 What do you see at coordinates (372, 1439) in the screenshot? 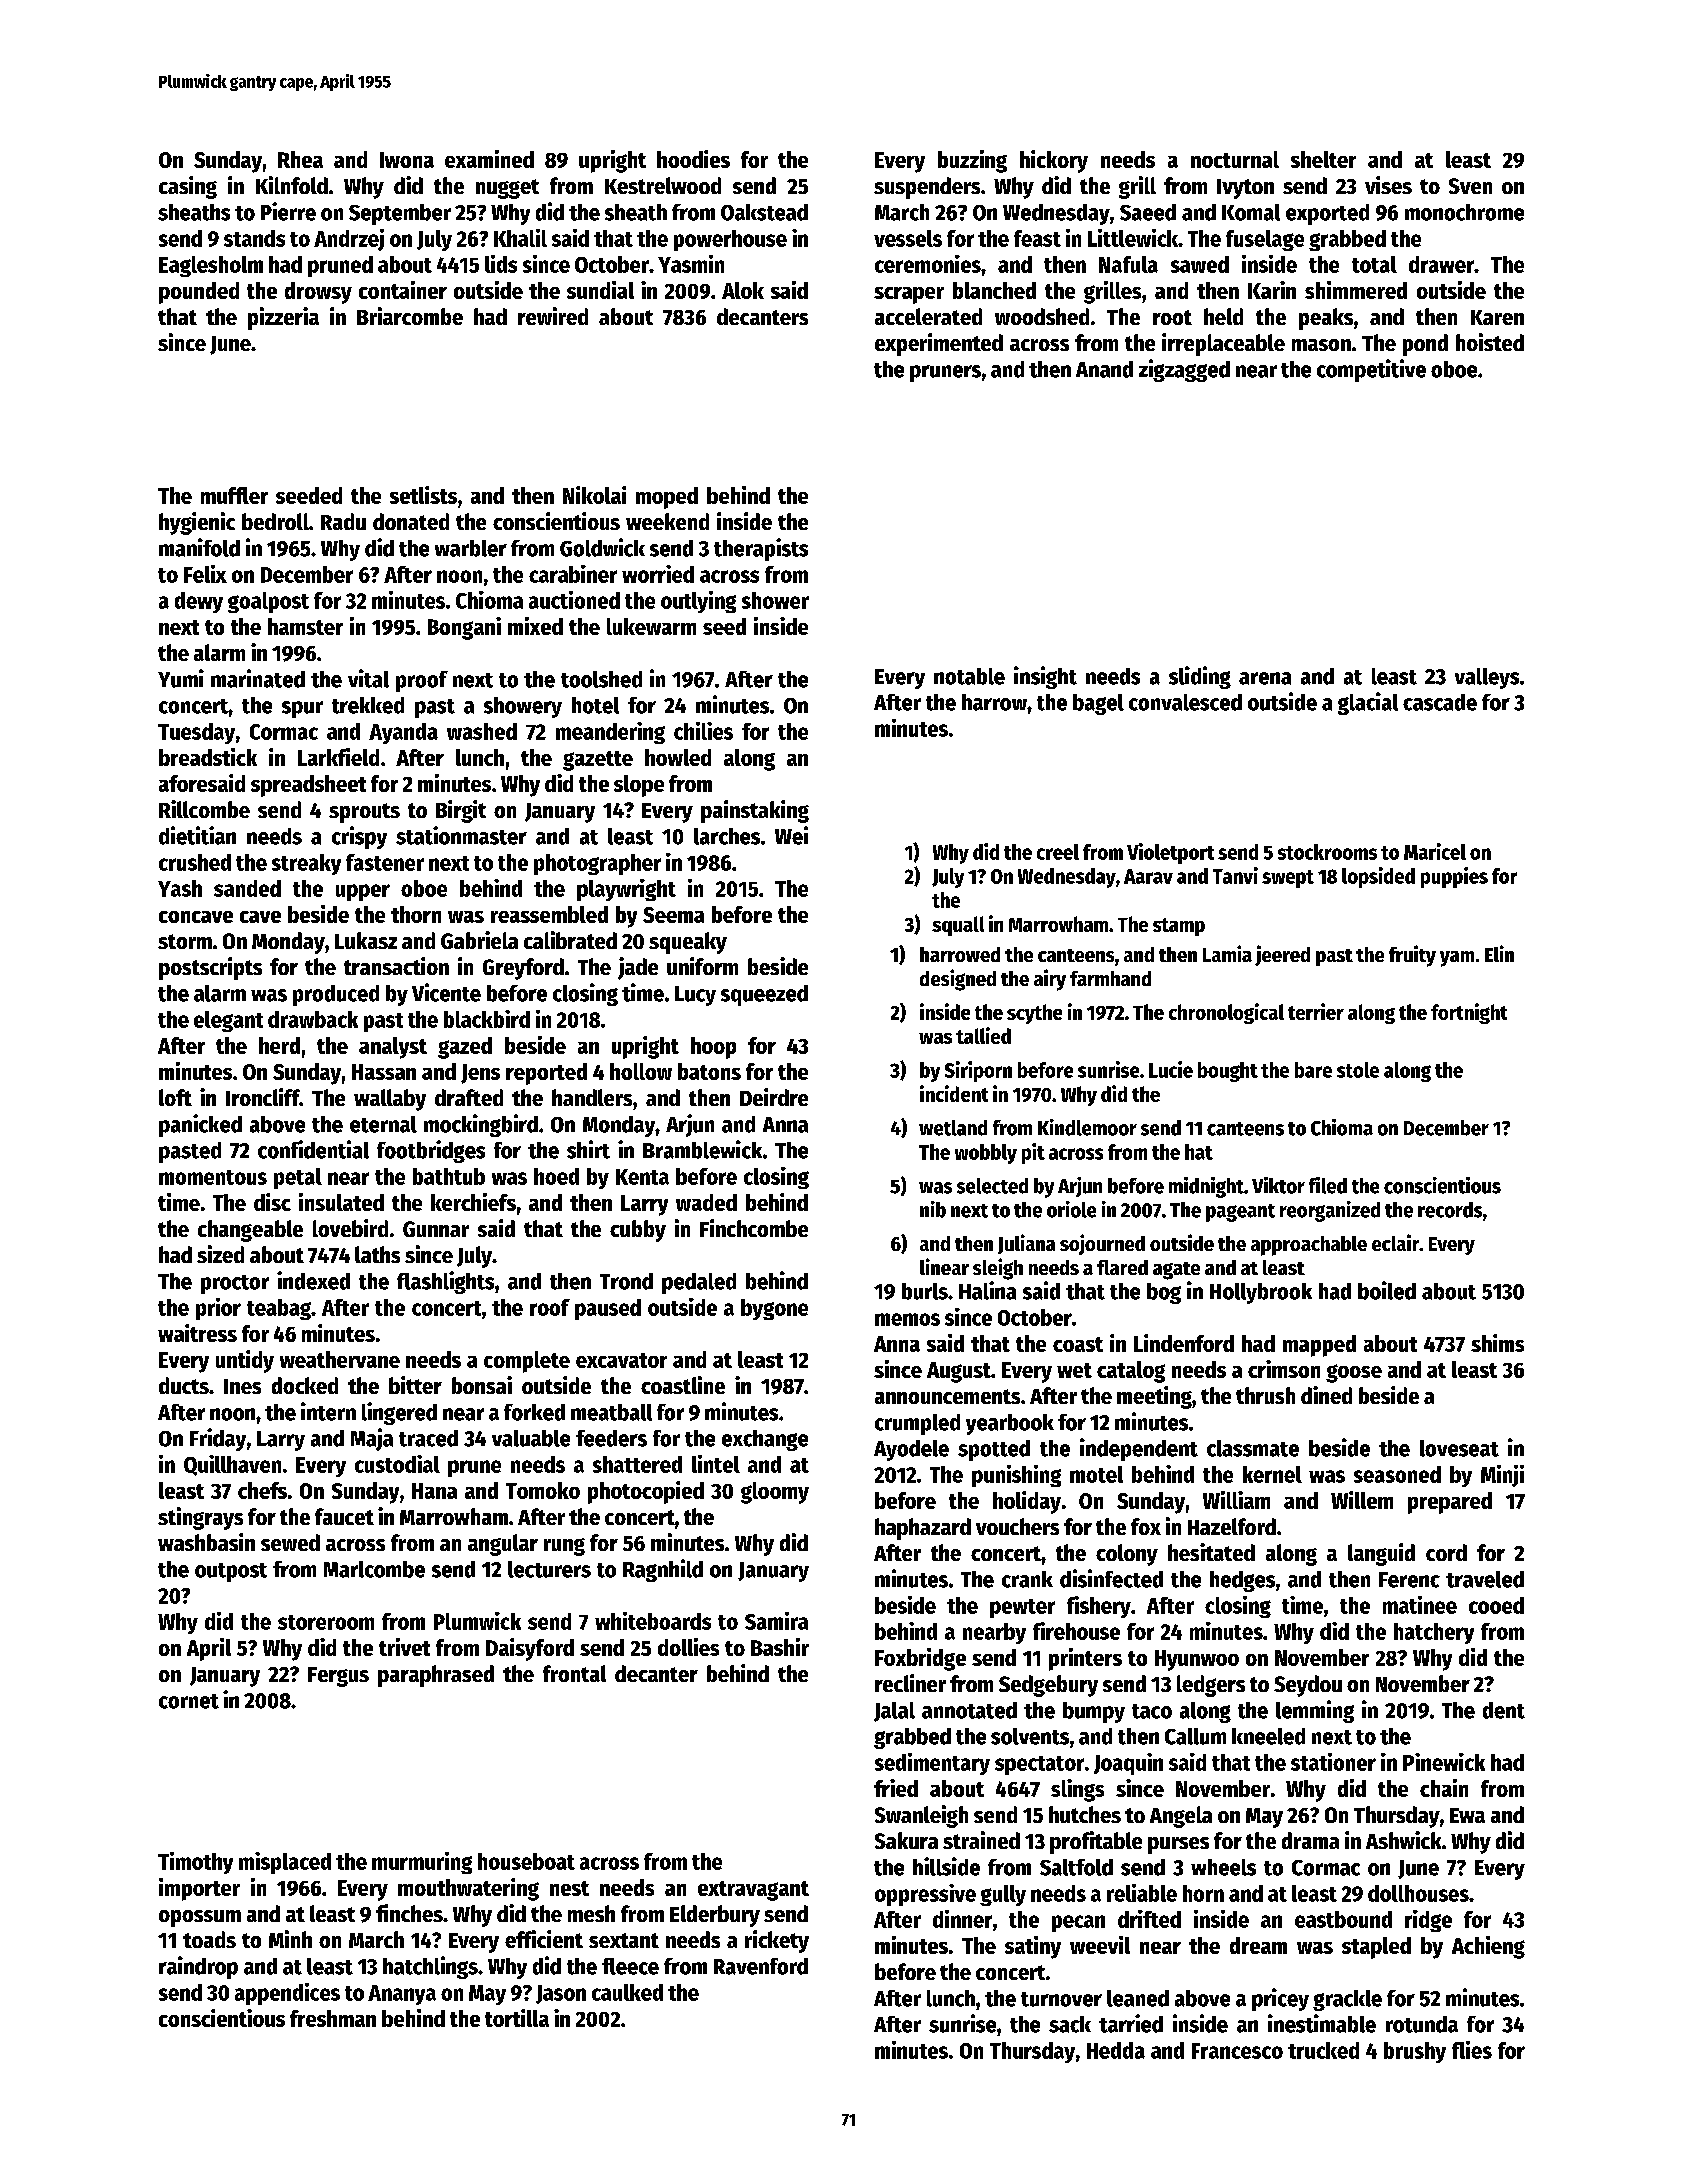
I see `Maja` at bounding box center [372, 1439].
